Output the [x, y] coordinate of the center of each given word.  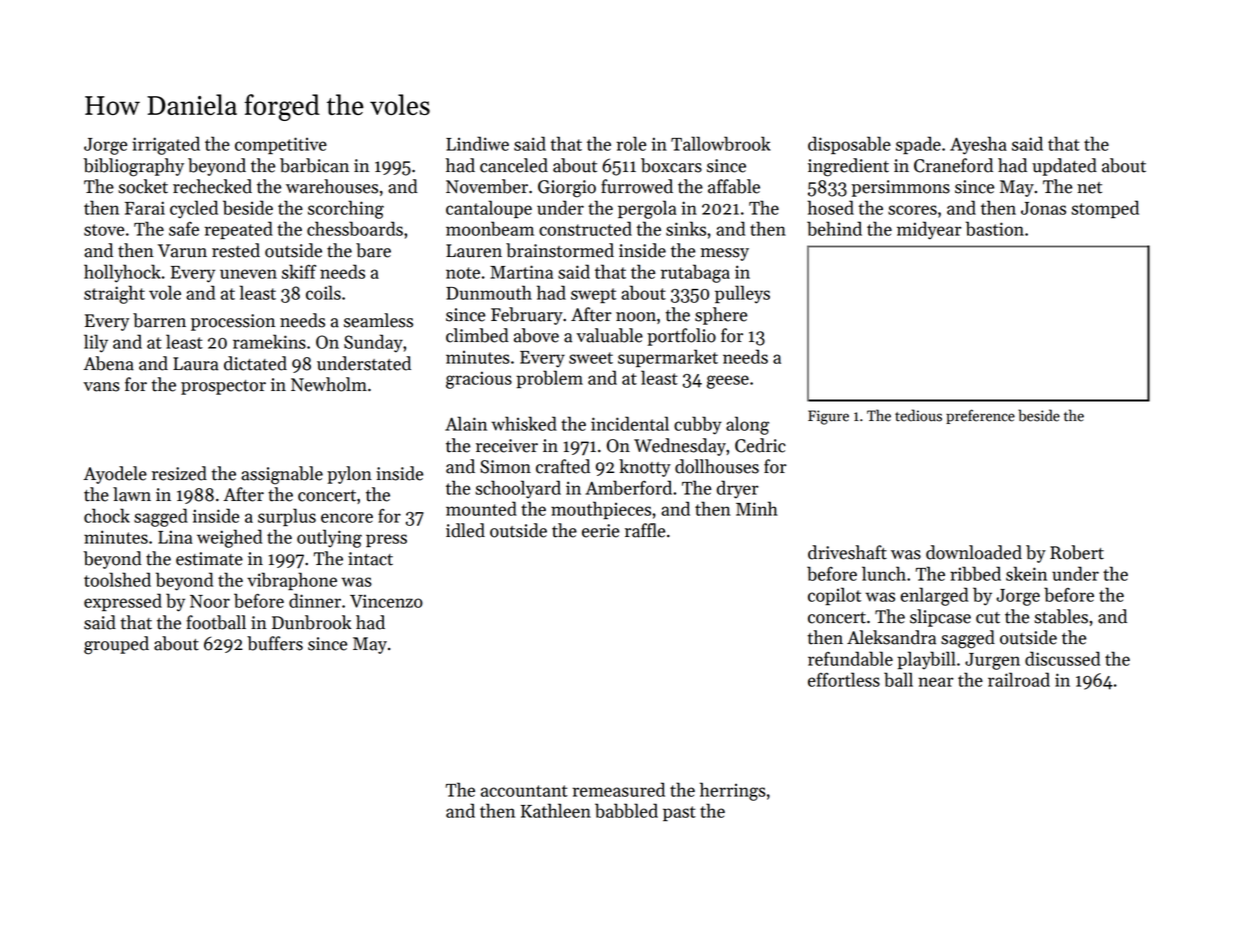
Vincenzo [386, 601]
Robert [1077, 552]
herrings [733, 791]
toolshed [117, 579]
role [631, 143]
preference [980, 416]
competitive [281, 145]
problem [549, 379]
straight [114, 294]
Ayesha [978, 145]
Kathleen [556, 810]
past [679, 813]
